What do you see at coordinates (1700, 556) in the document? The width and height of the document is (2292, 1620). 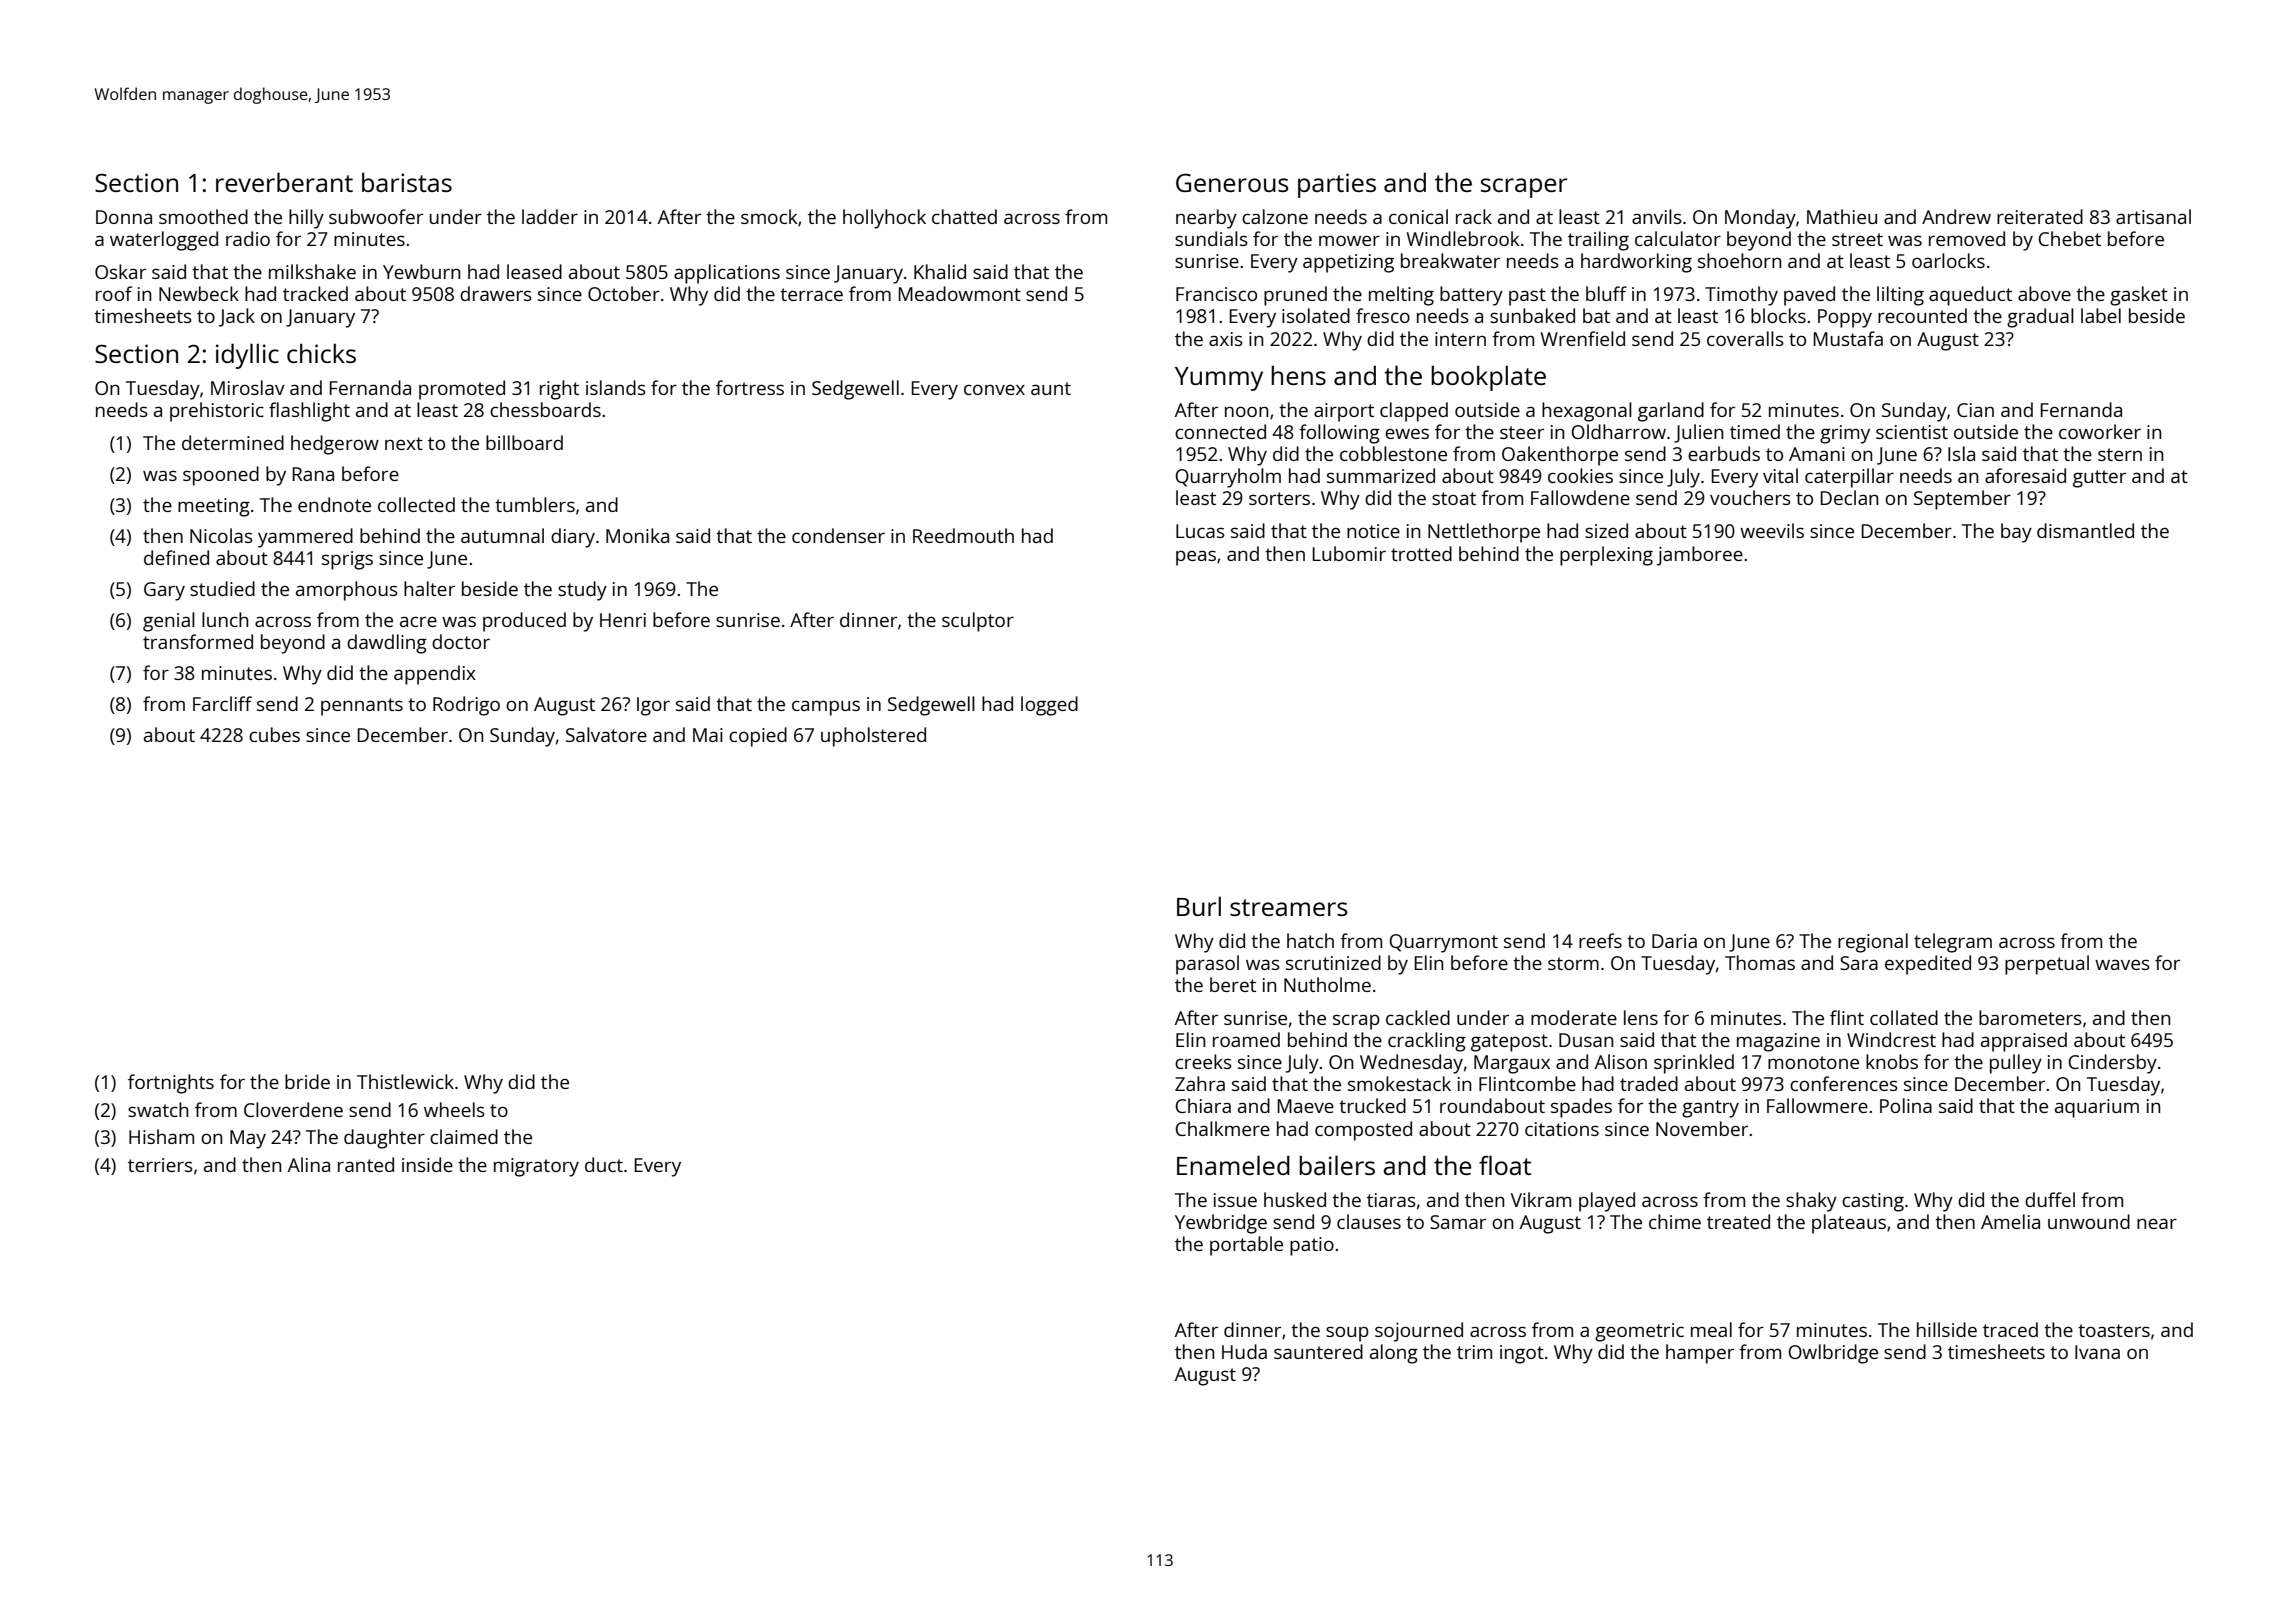 I see `jamboree` at bounding box center [1700, 556].
